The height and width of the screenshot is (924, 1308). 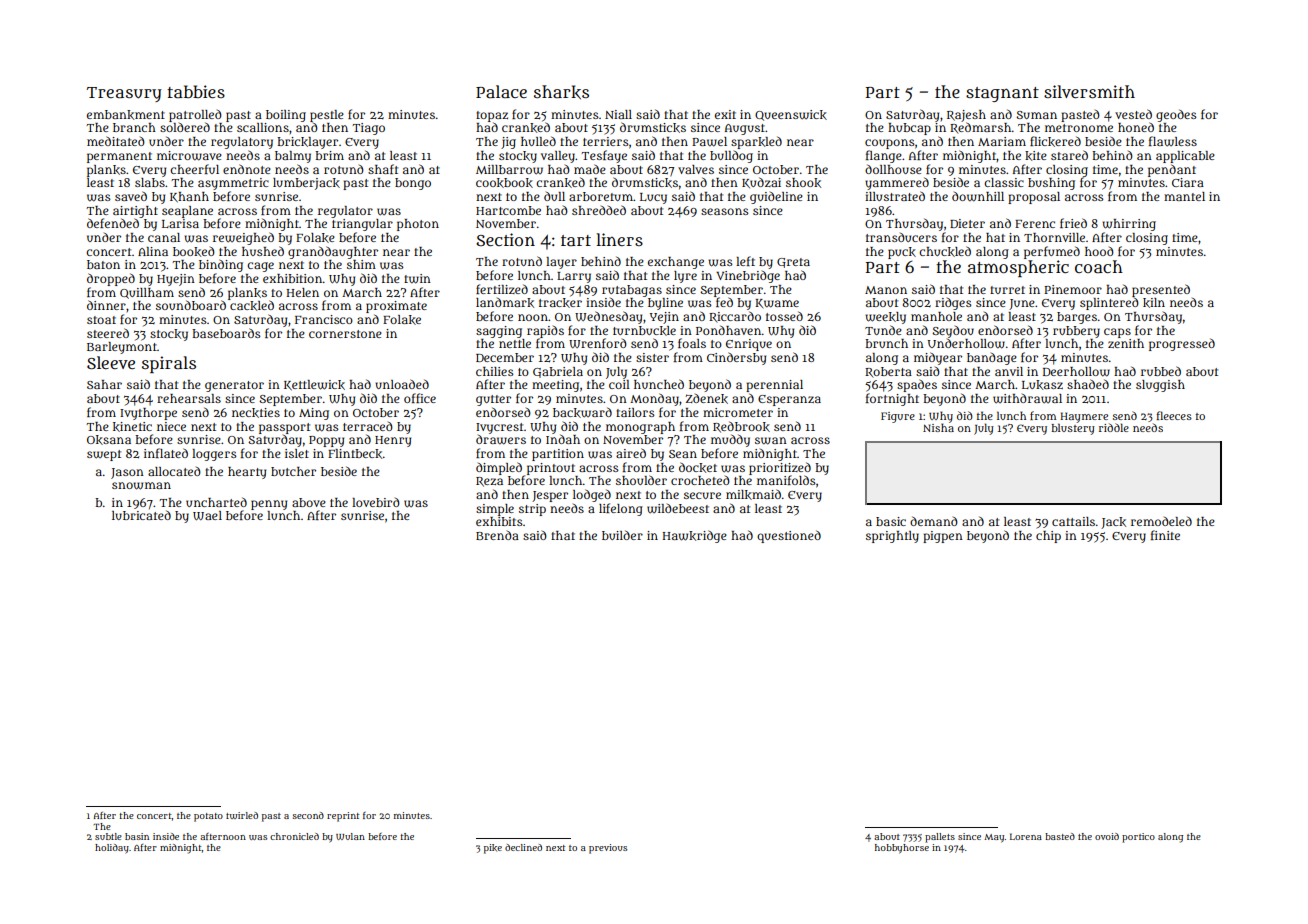 I want to click on presented, so click(x=1161, y=290).
